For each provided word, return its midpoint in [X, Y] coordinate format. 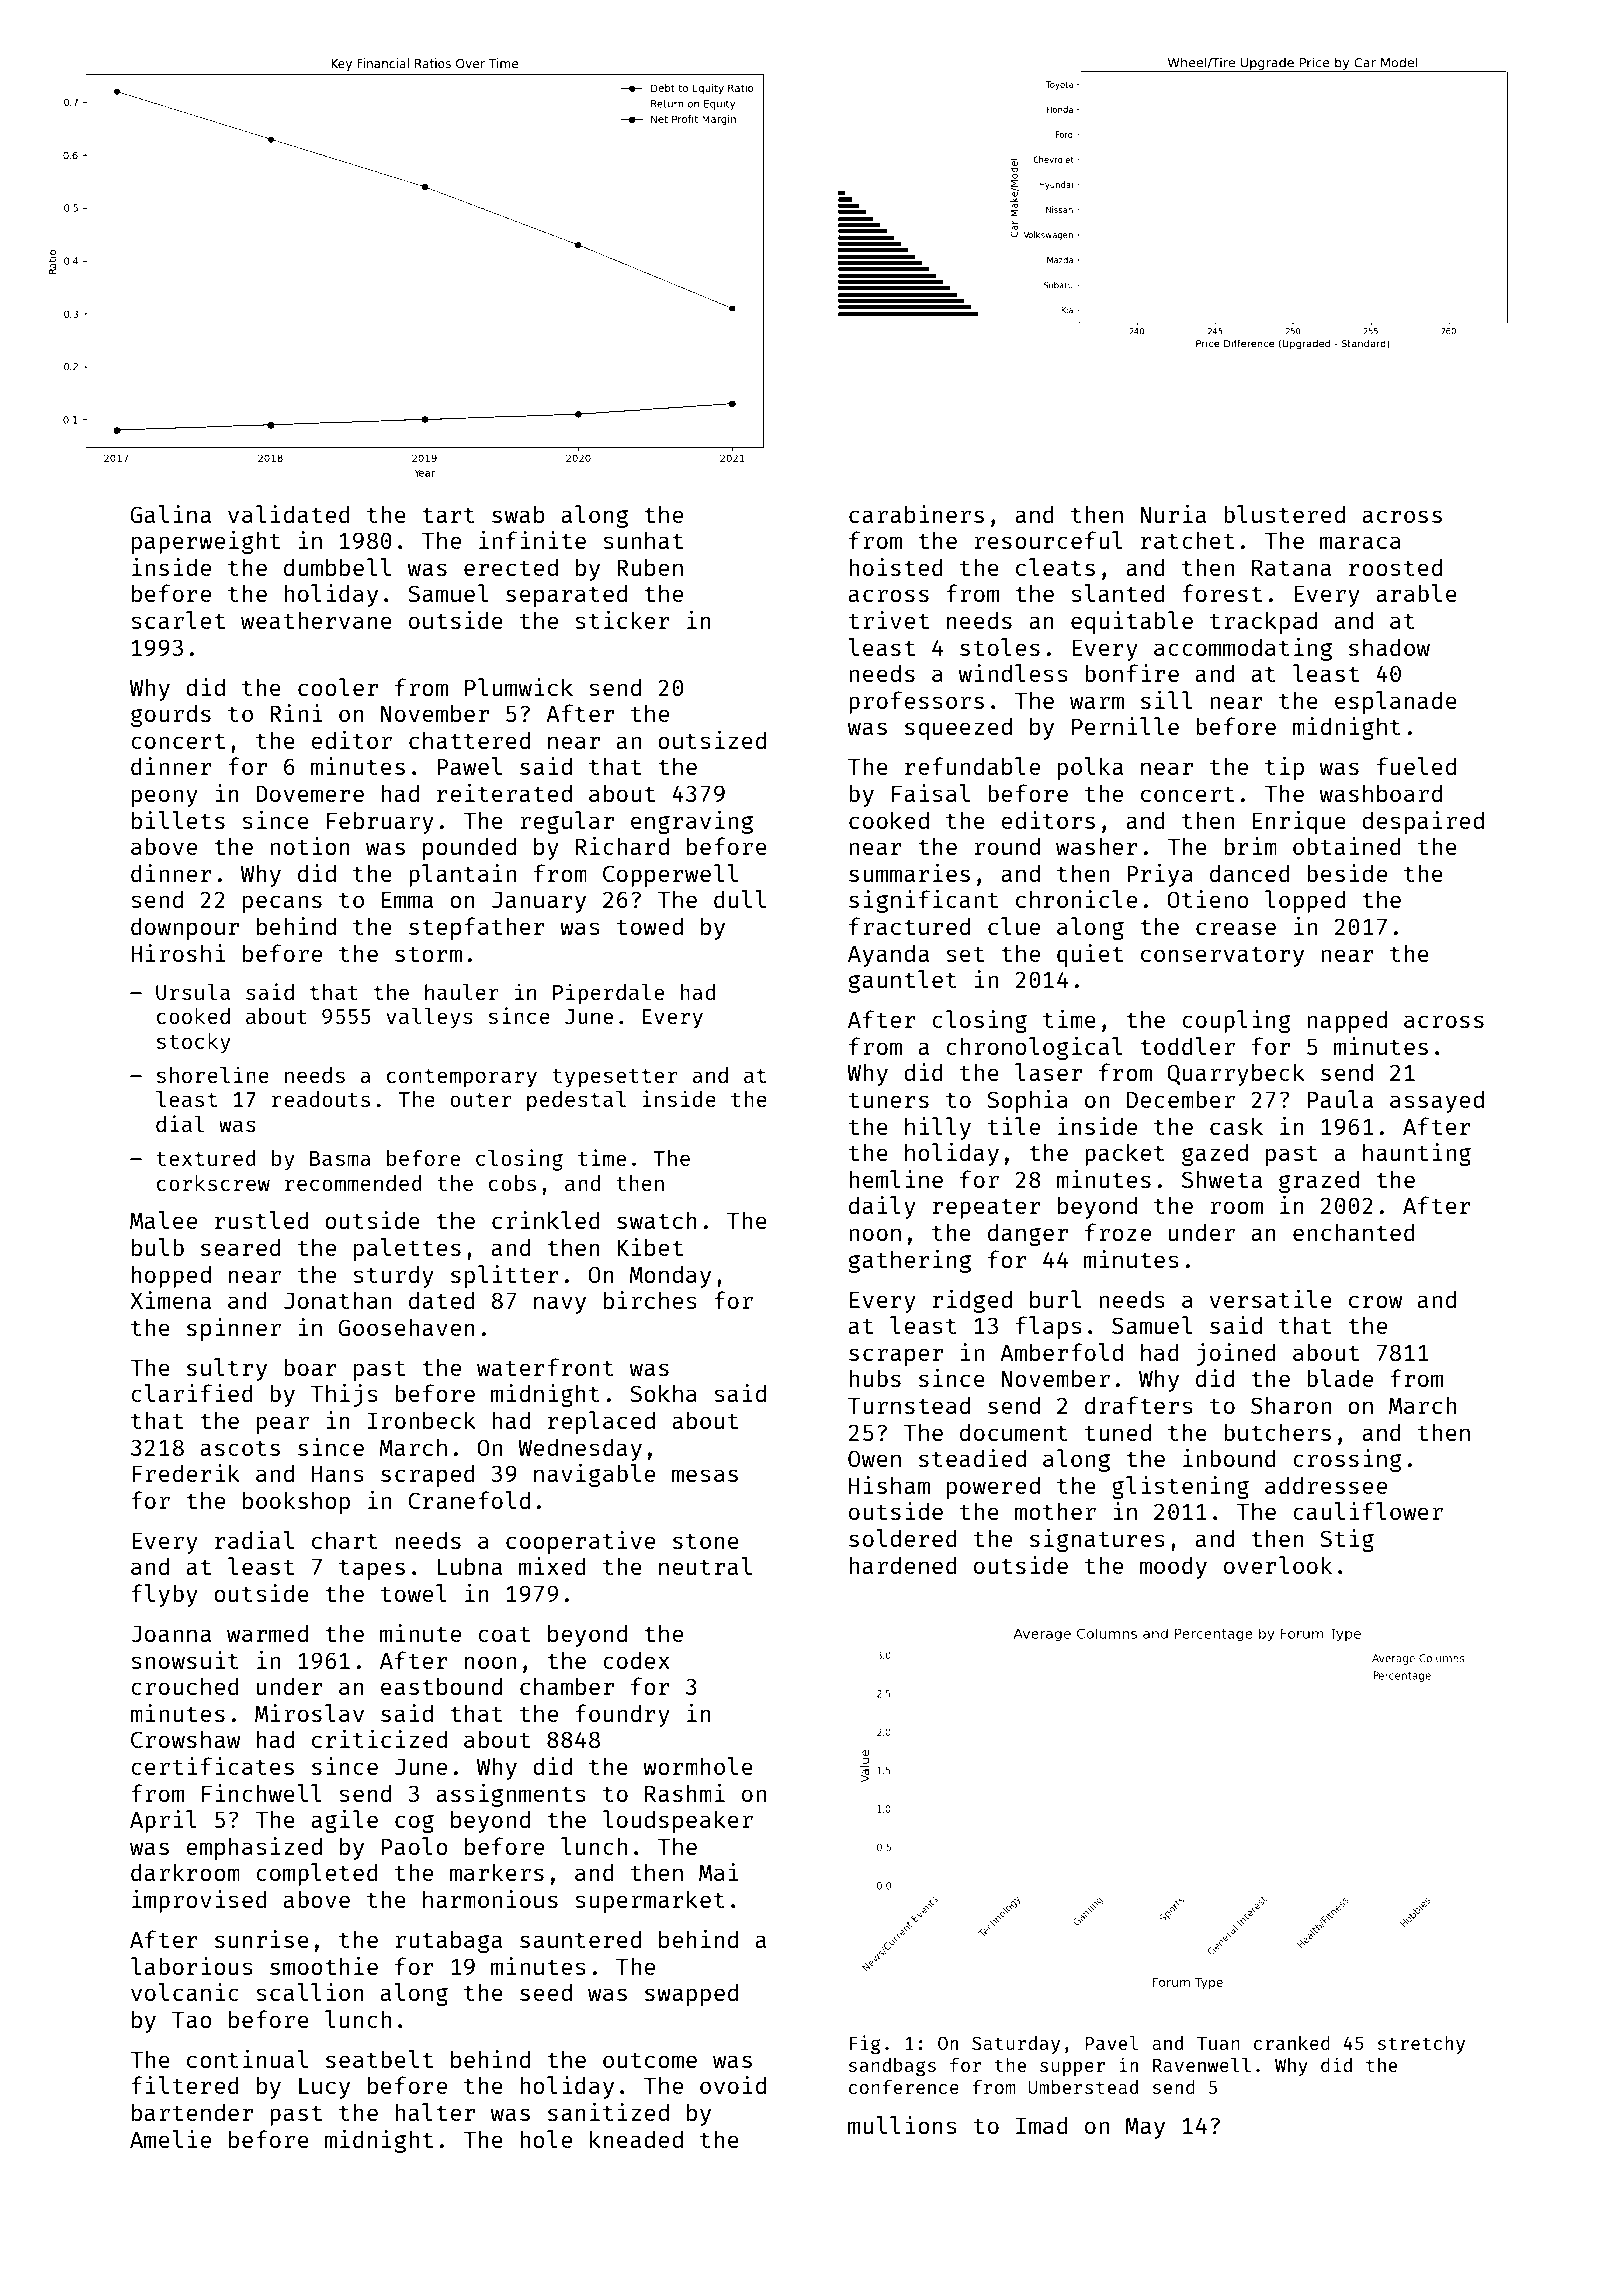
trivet [889, 620]
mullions [902, 2125]
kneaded [636, 2139]
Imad [1042, 2125]
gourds [171, 715]
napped [1347, 1021]
